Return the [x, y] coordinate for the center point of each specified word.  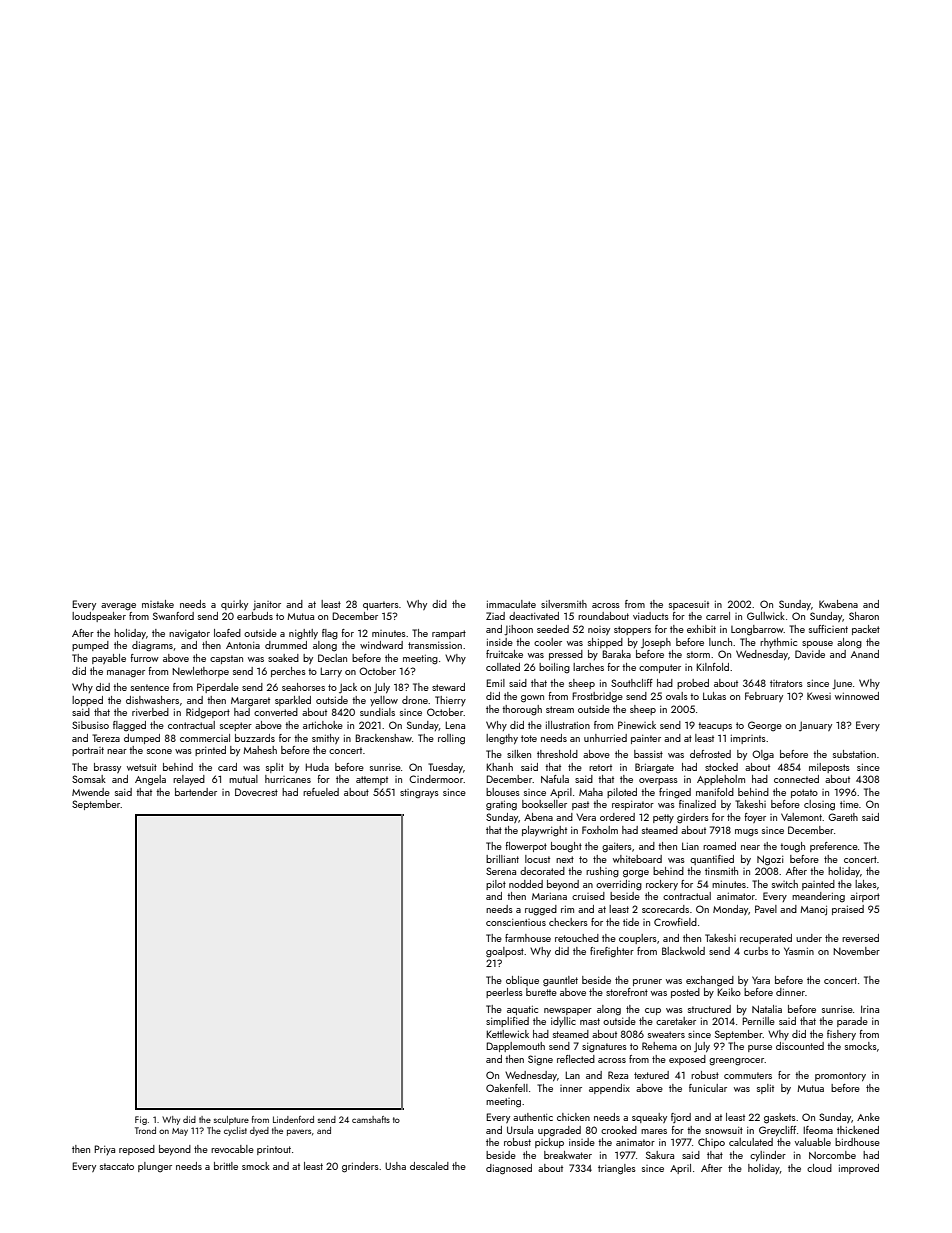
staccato [117, 1166]
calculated [751, 1142]
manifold [715, 792]
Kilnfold [712, 667]
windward [381, 645]
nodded [526, 884]
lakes [866, 884]
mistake [158, 604]
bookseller [544, 804]
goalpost [505, 952]
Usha [395, 1166]
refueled [321, 792]
